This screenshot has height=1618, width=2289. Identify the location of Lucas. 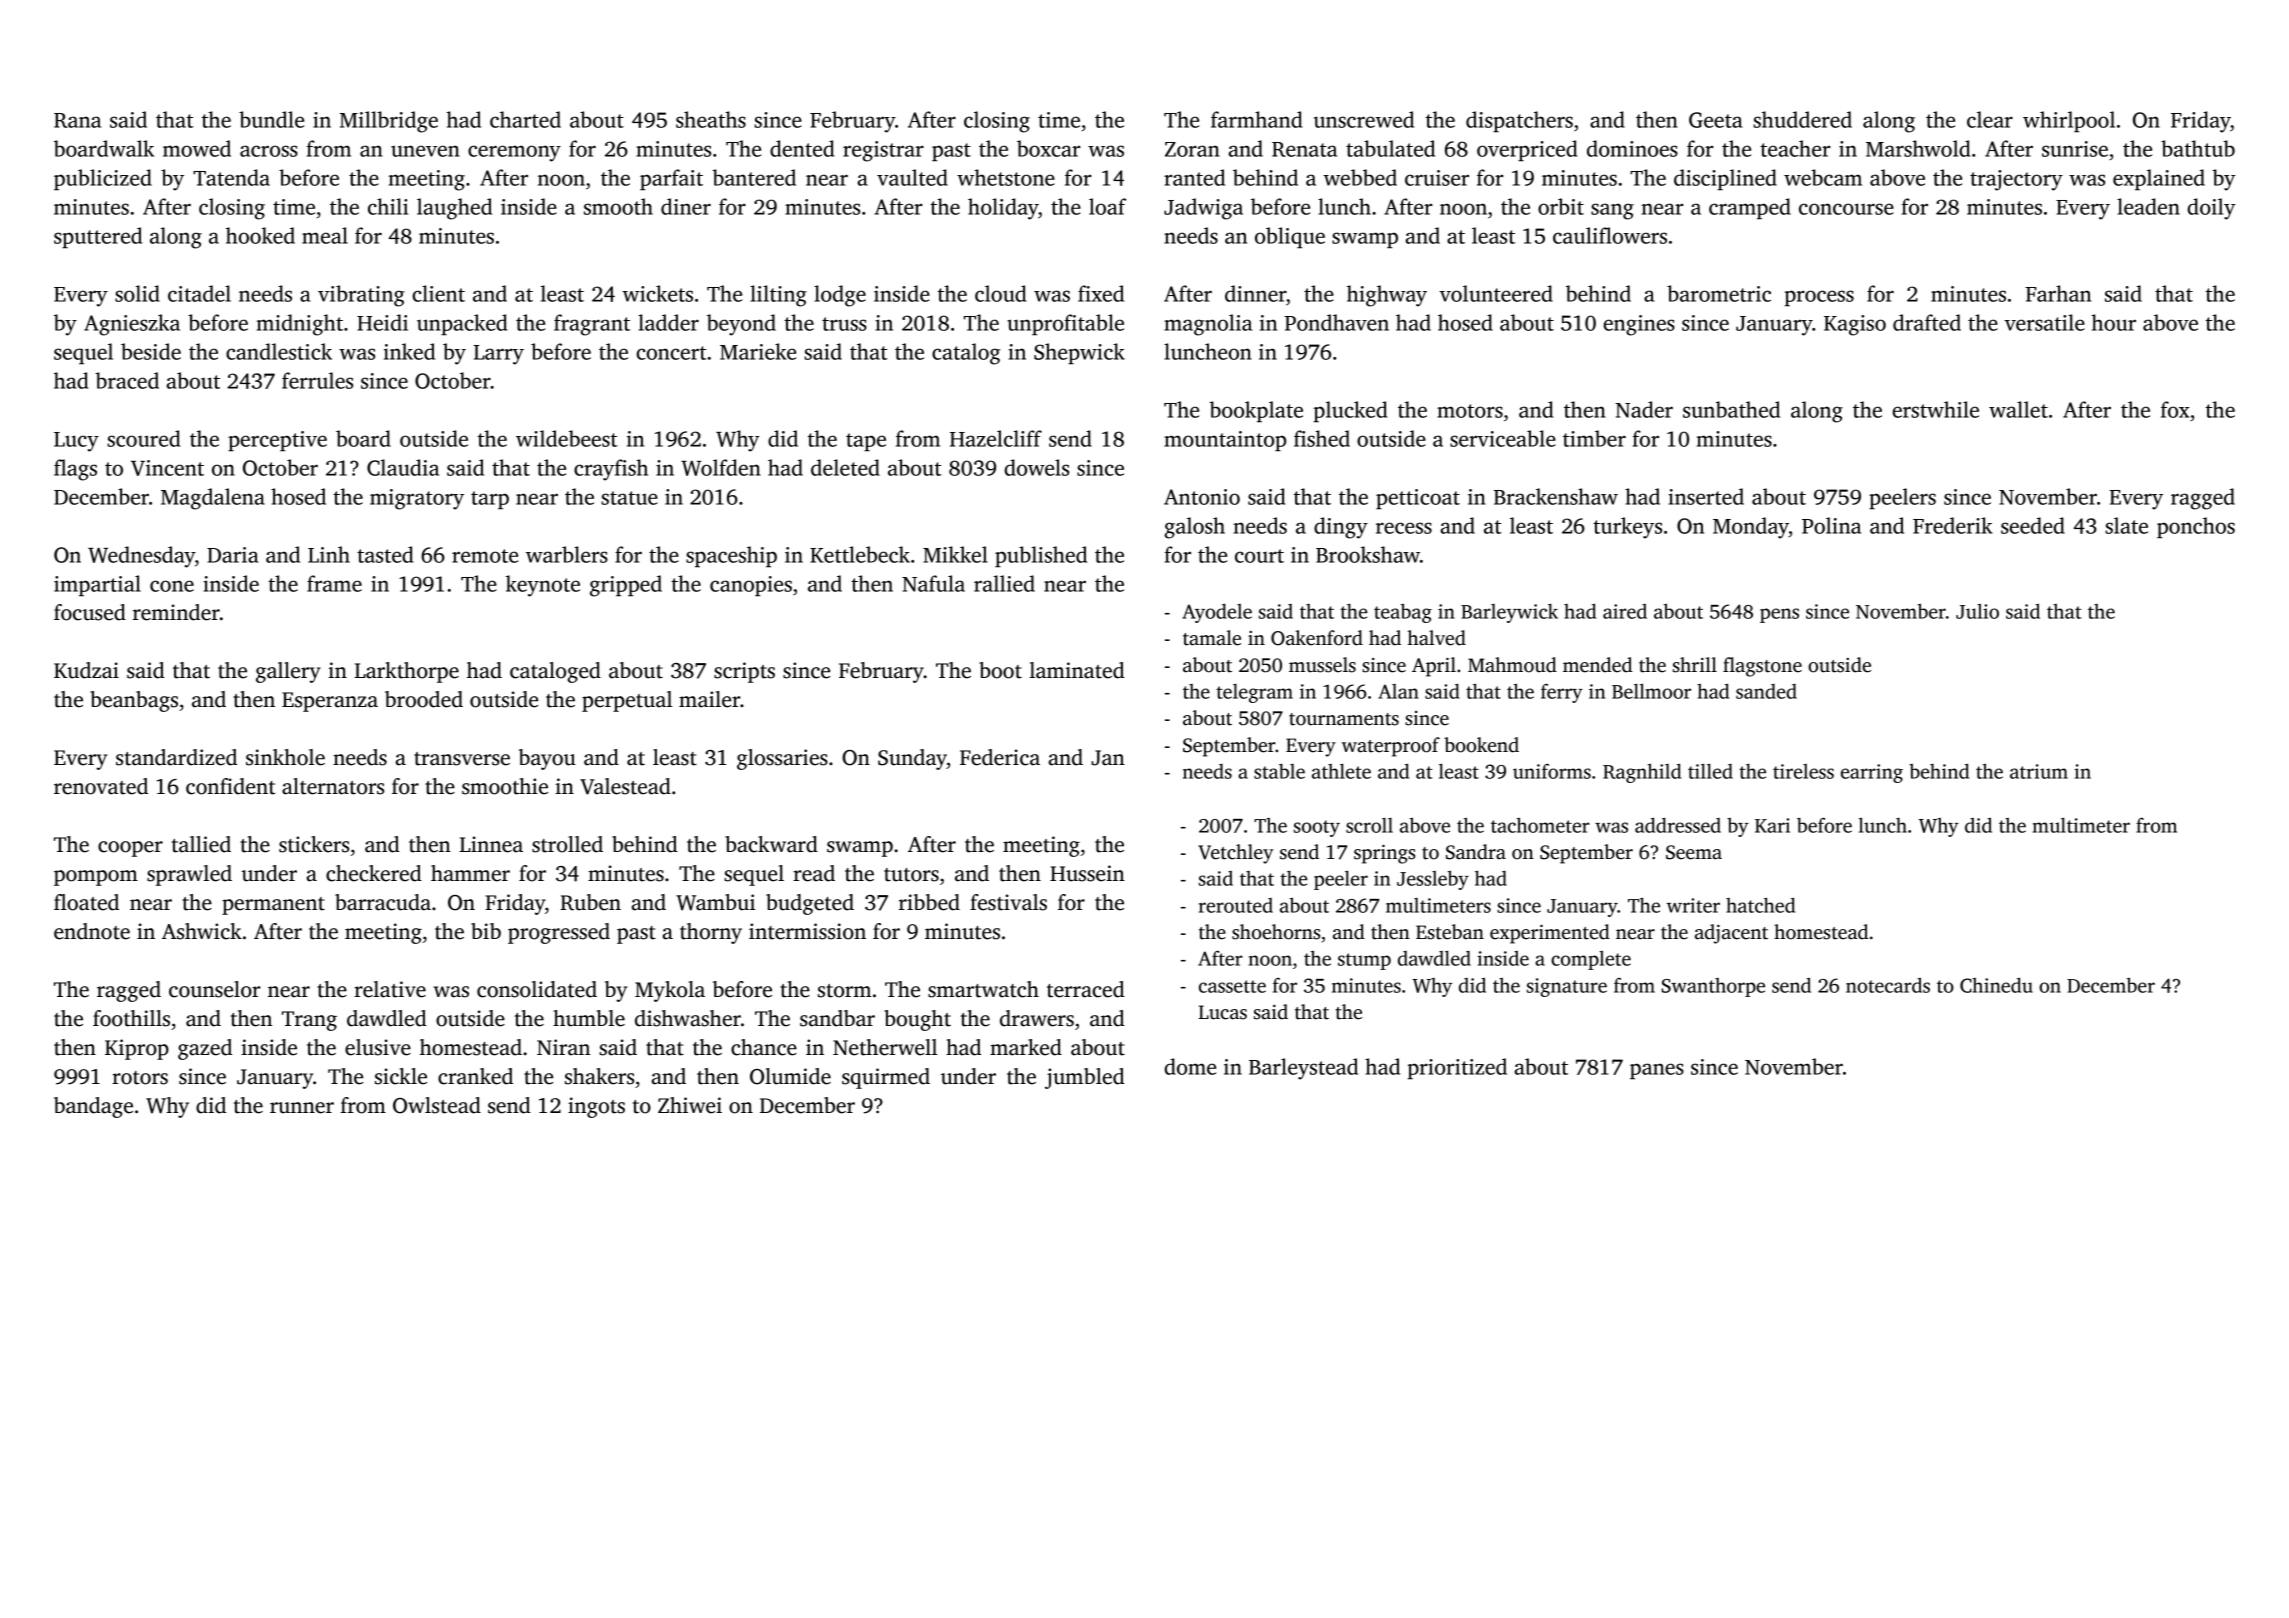
(1222, 1012).
